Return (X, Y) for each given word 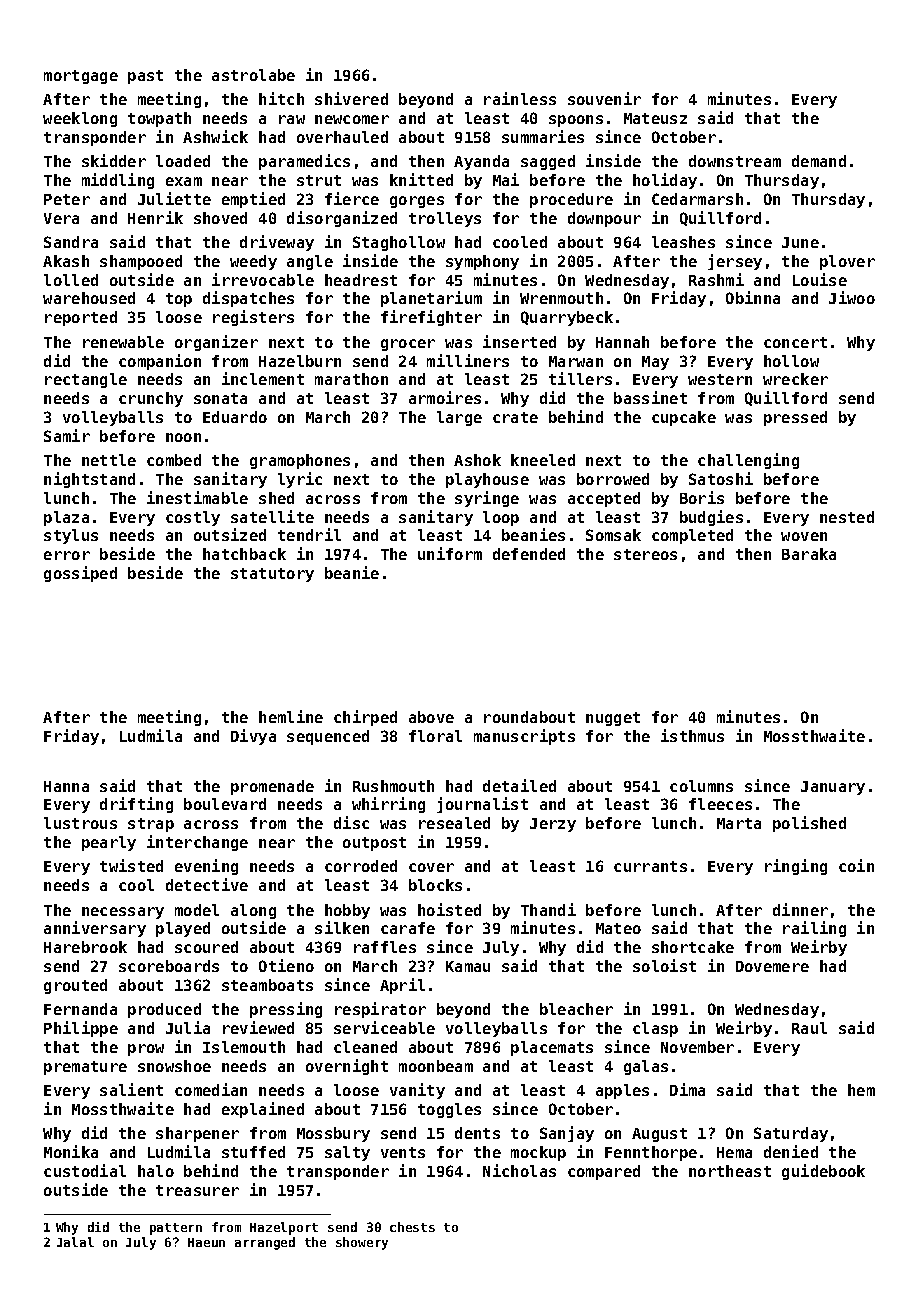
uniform (450, 553)
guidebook (823, 1172)
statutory (272, 575)
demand (819, 161)
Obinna (753, 297)
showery (362, 1243)
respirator (380, 1010)
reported (81, 318)
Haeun (206, 1242)
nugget (613, 719)
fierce (352, 198)
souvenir (604, 98)
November (697, 1047)
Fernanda (80, 1009)
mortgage (81, 77)
